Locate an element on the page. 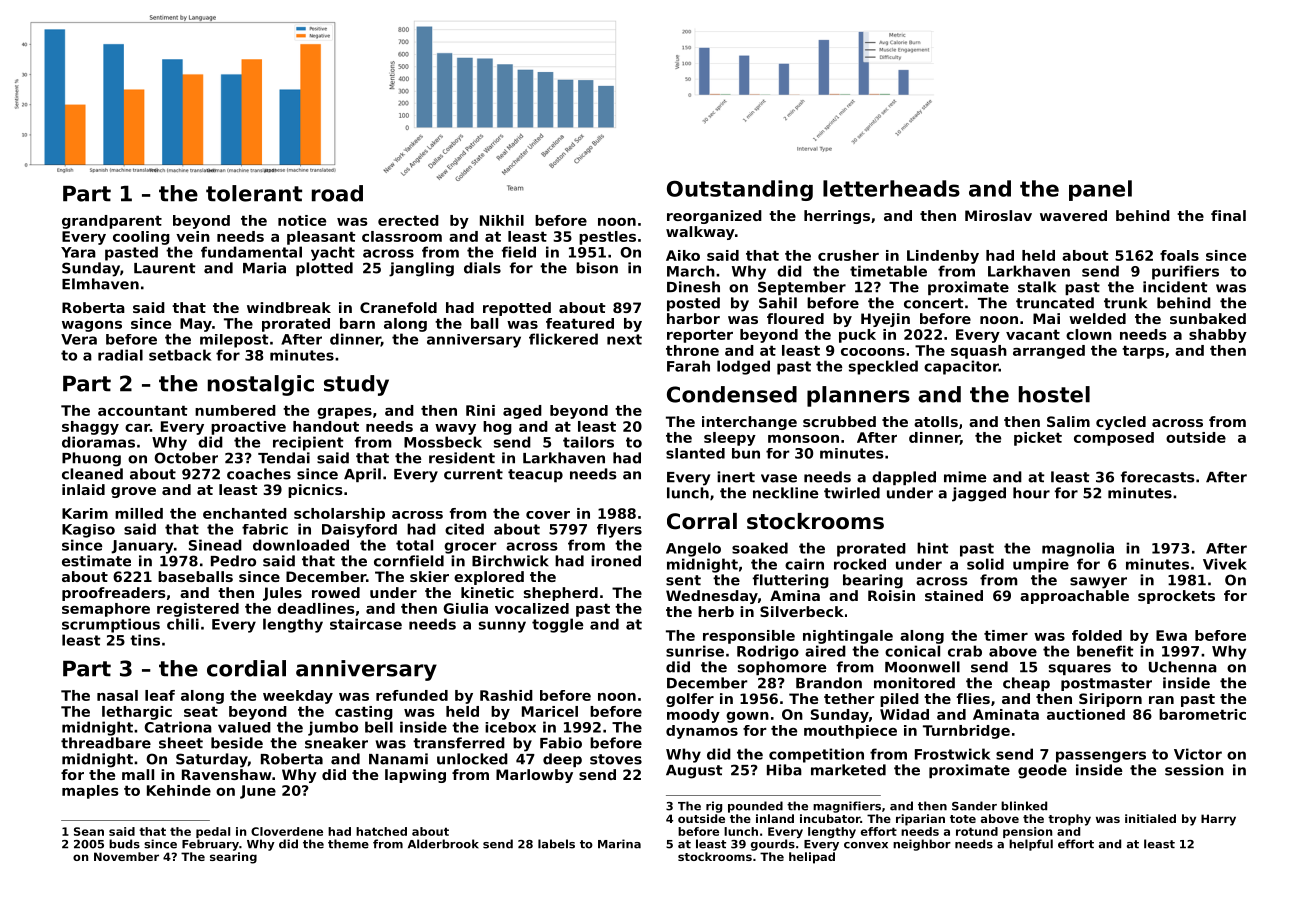 The width and height of the document is (1308, 924). panel is located at coordinates (1100, 190).
